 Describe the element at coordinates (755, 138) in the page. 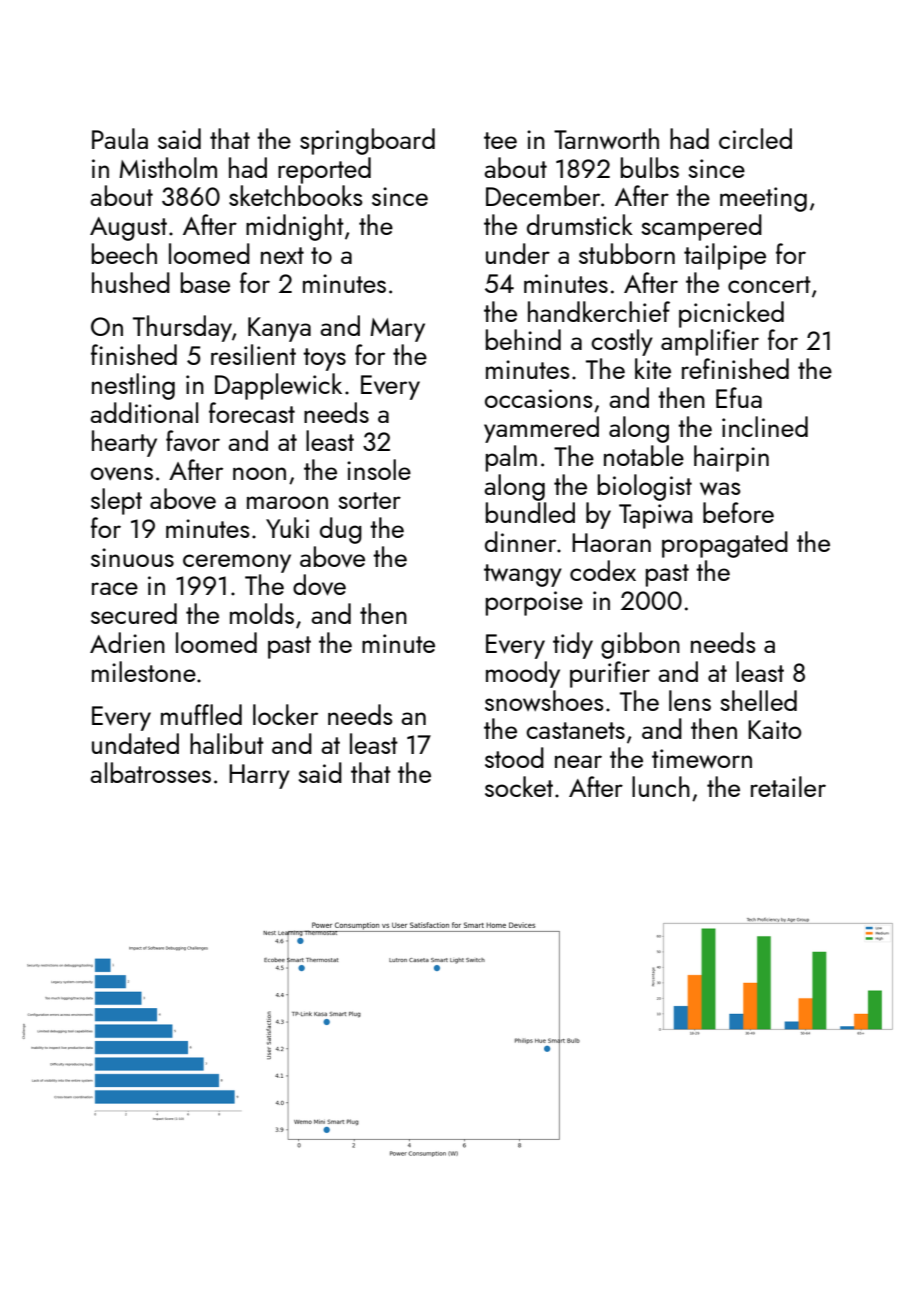

I see `circled` at that location.
